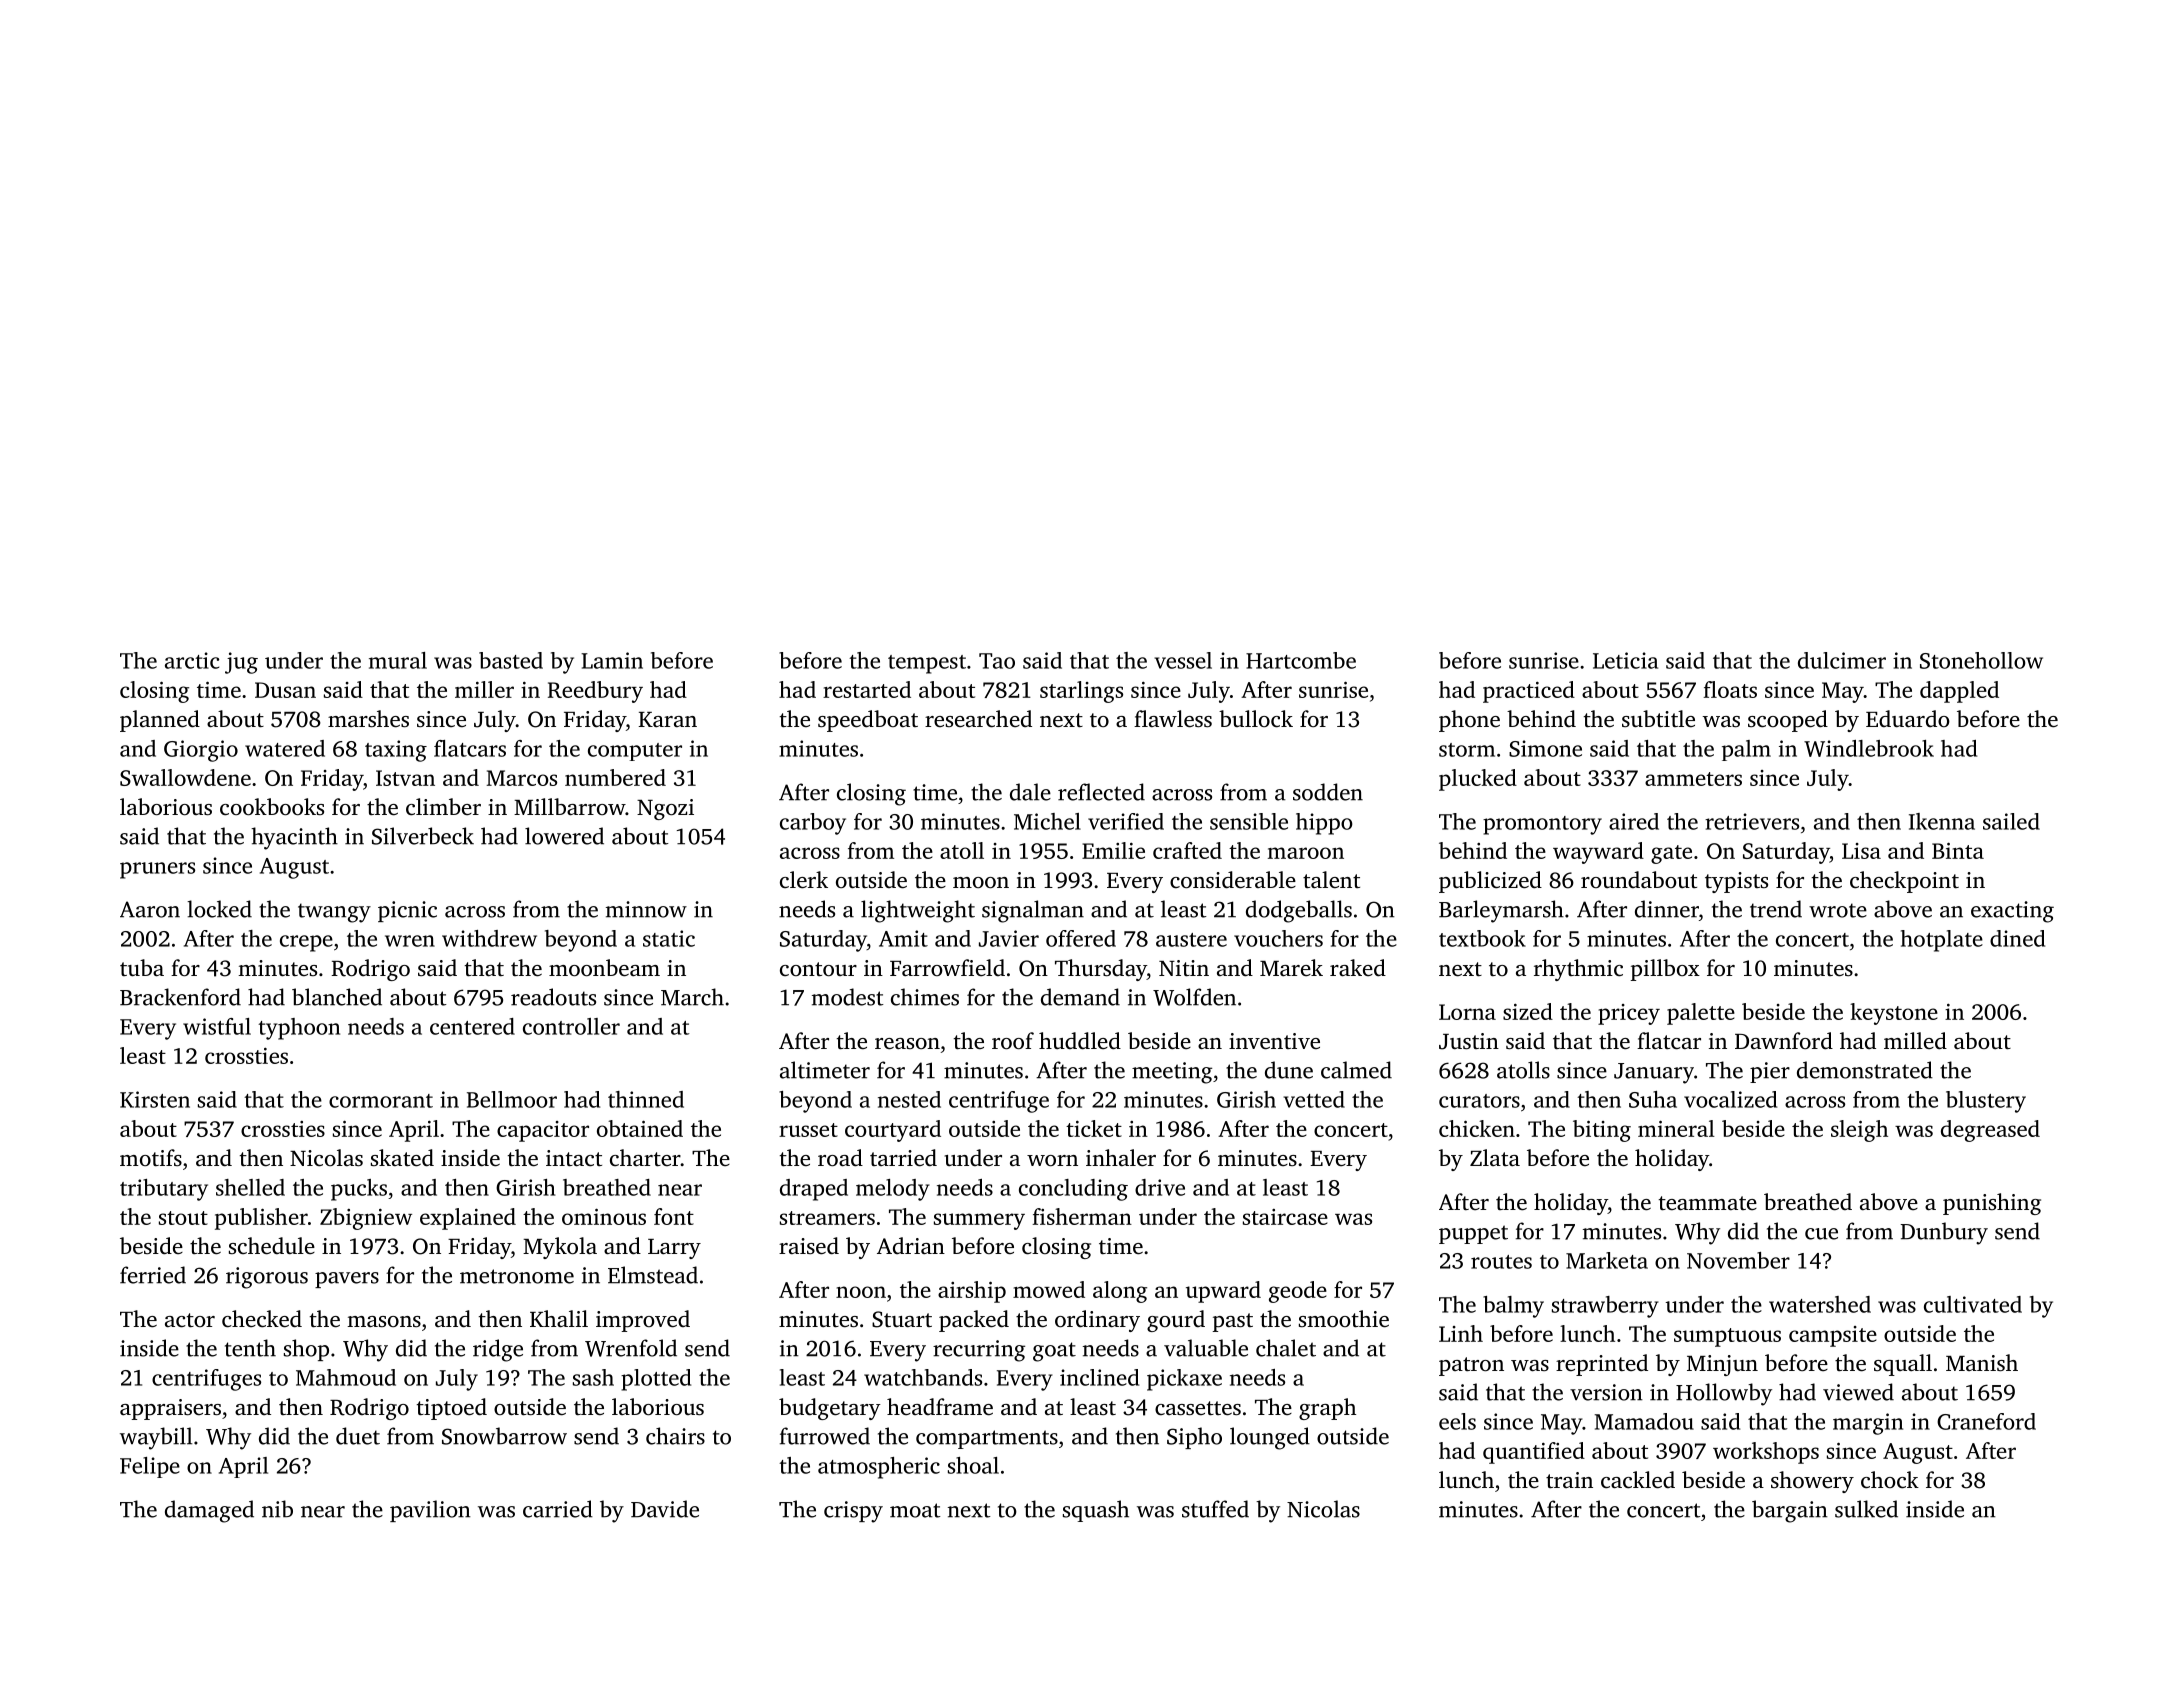  Describe the element at coordinates (902, 1319) in the image. I see `Stuart` at that location.
